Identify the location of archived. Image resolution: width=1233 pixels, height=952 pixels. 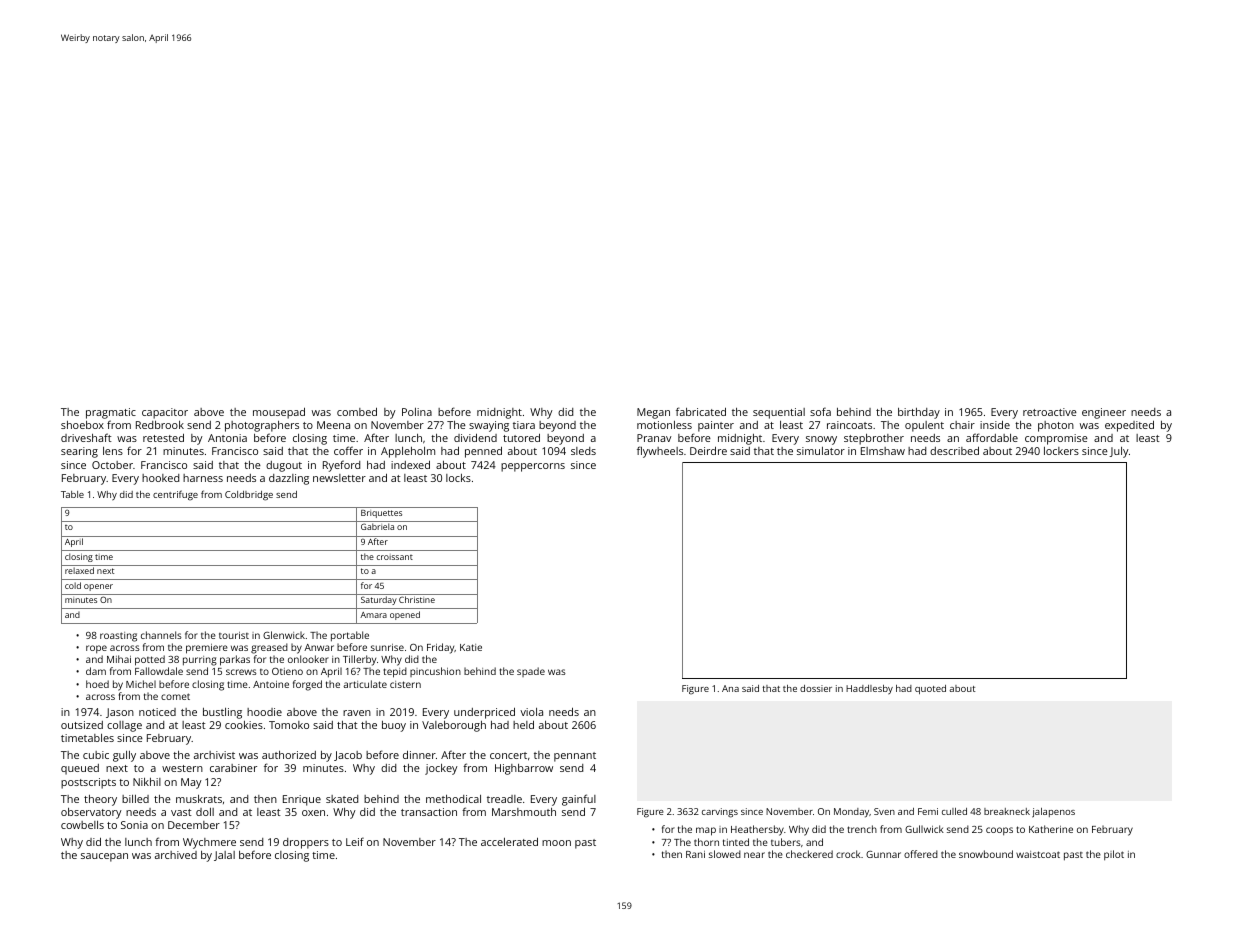
(176, 855).
